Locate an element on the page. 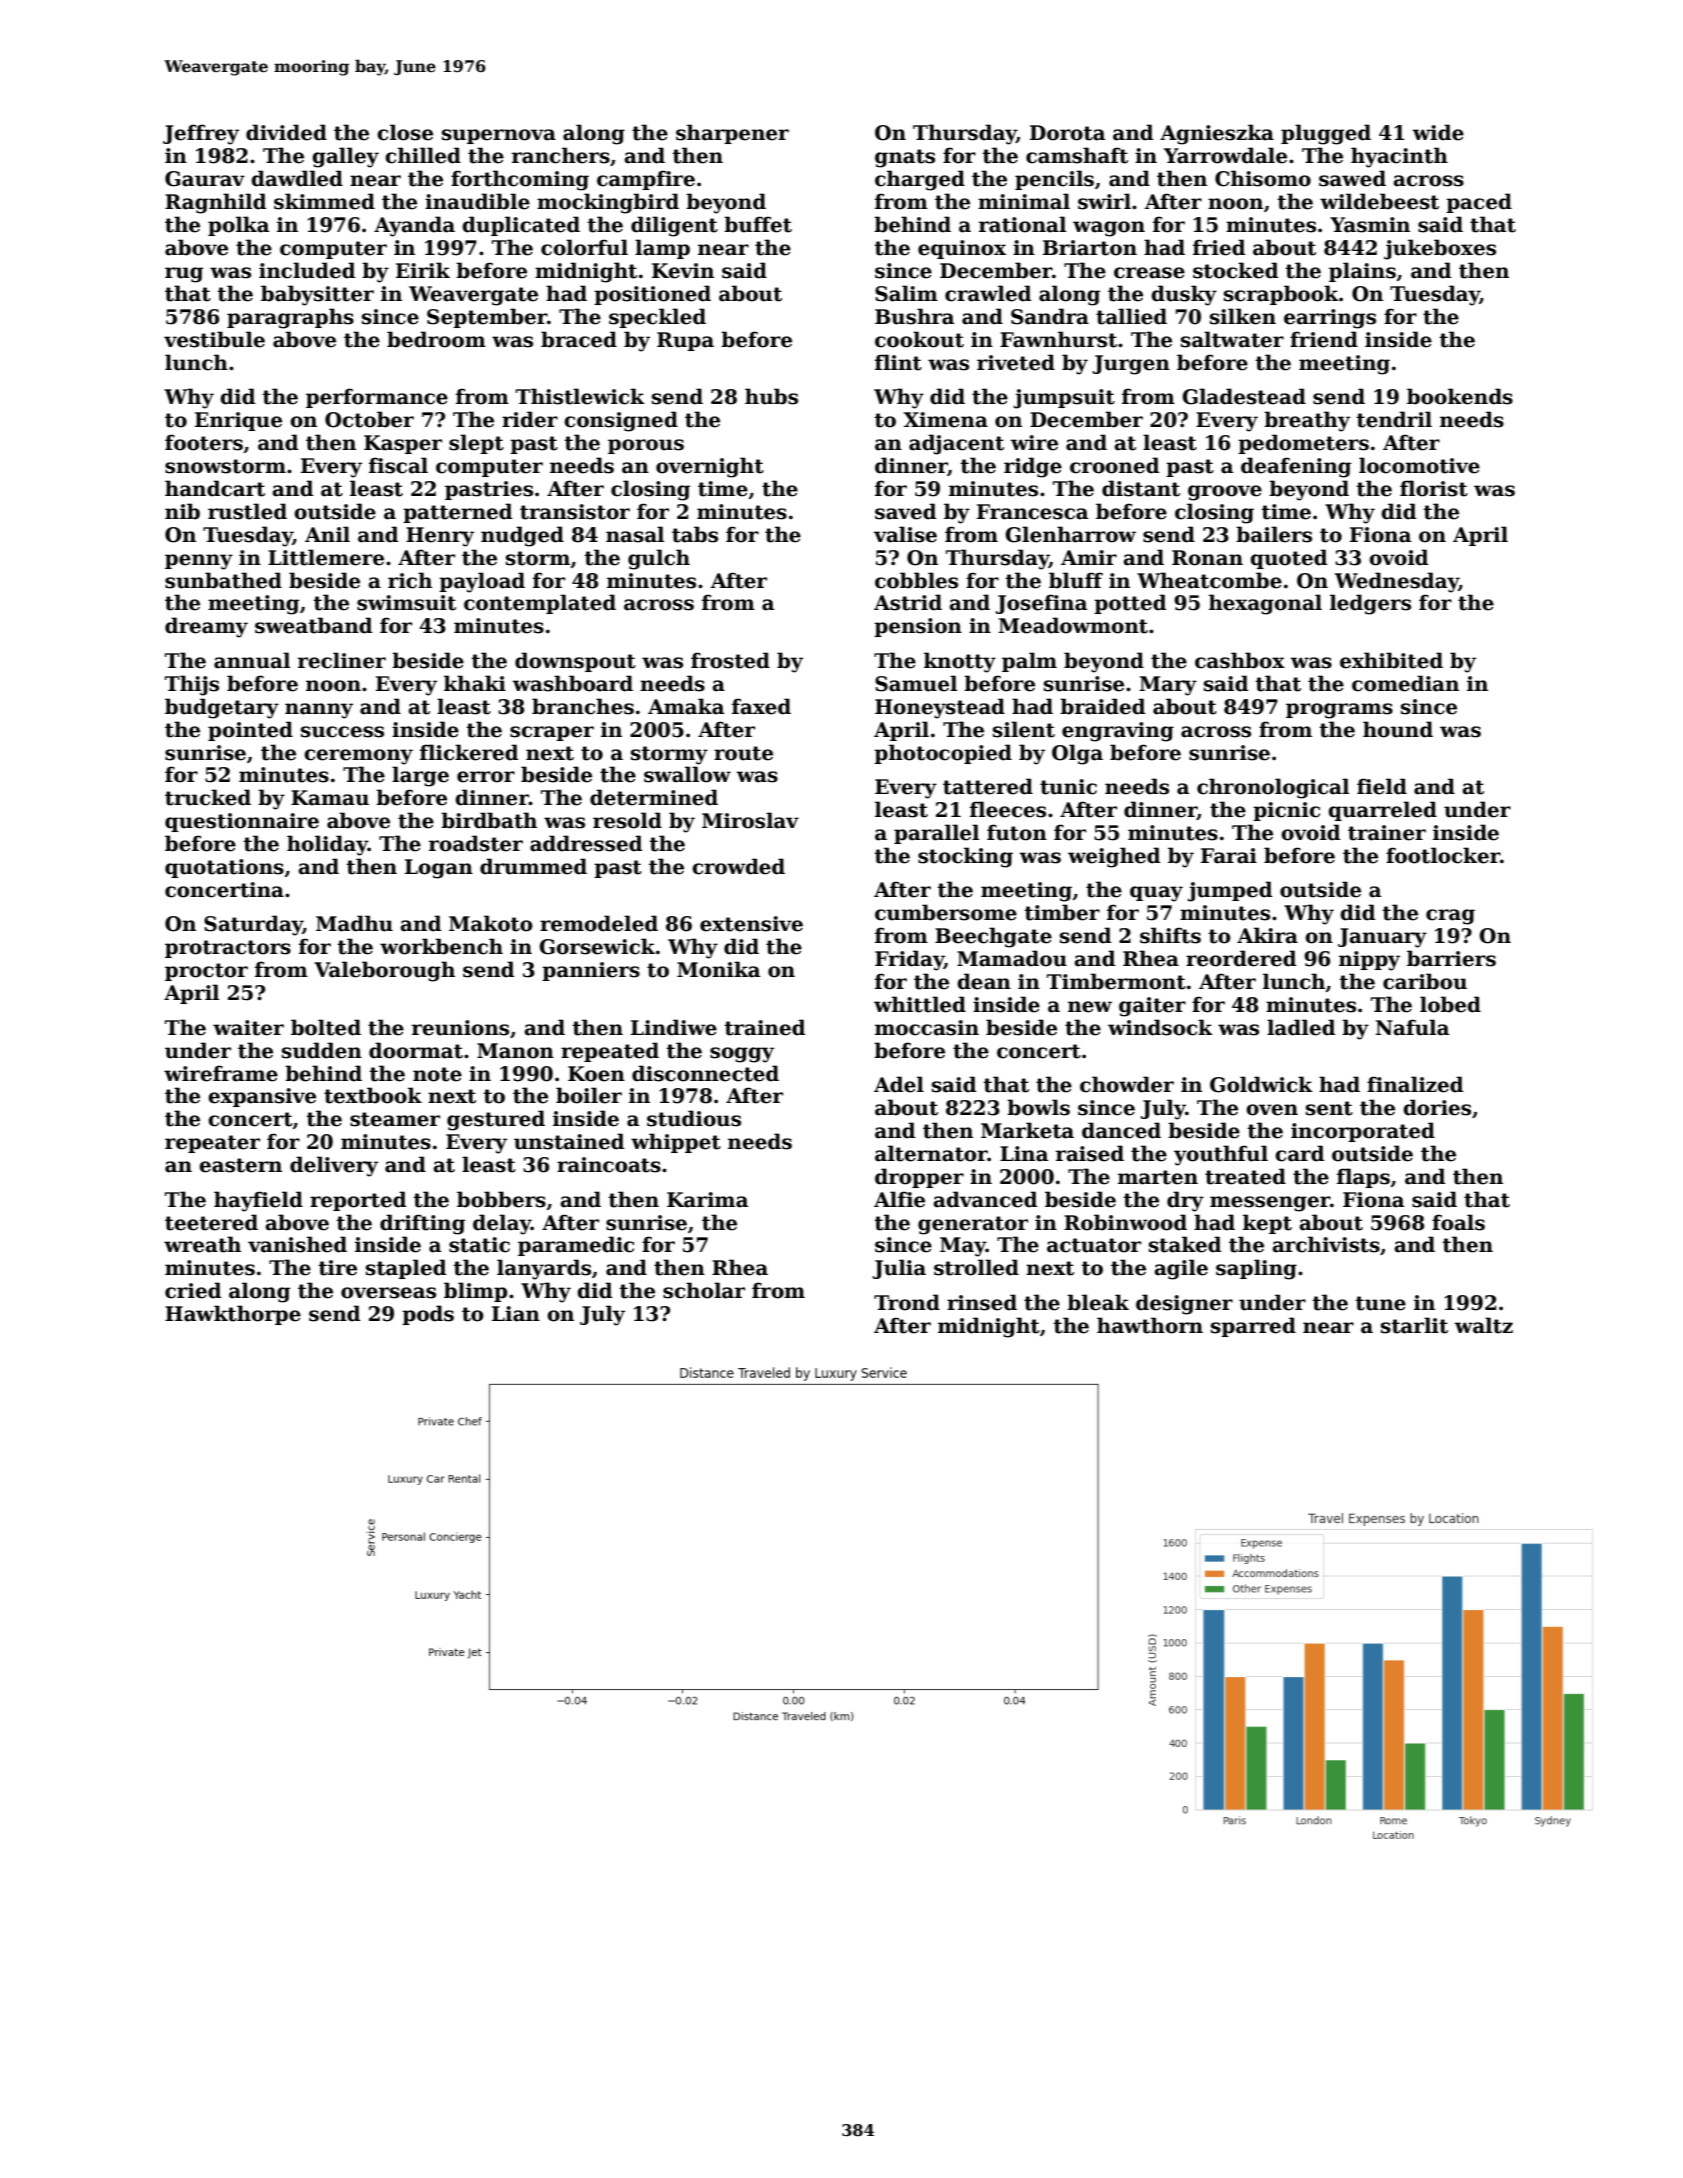 The width and height of the image is (1683, 2178). swimsuit is located at coordinates (406, 603).
